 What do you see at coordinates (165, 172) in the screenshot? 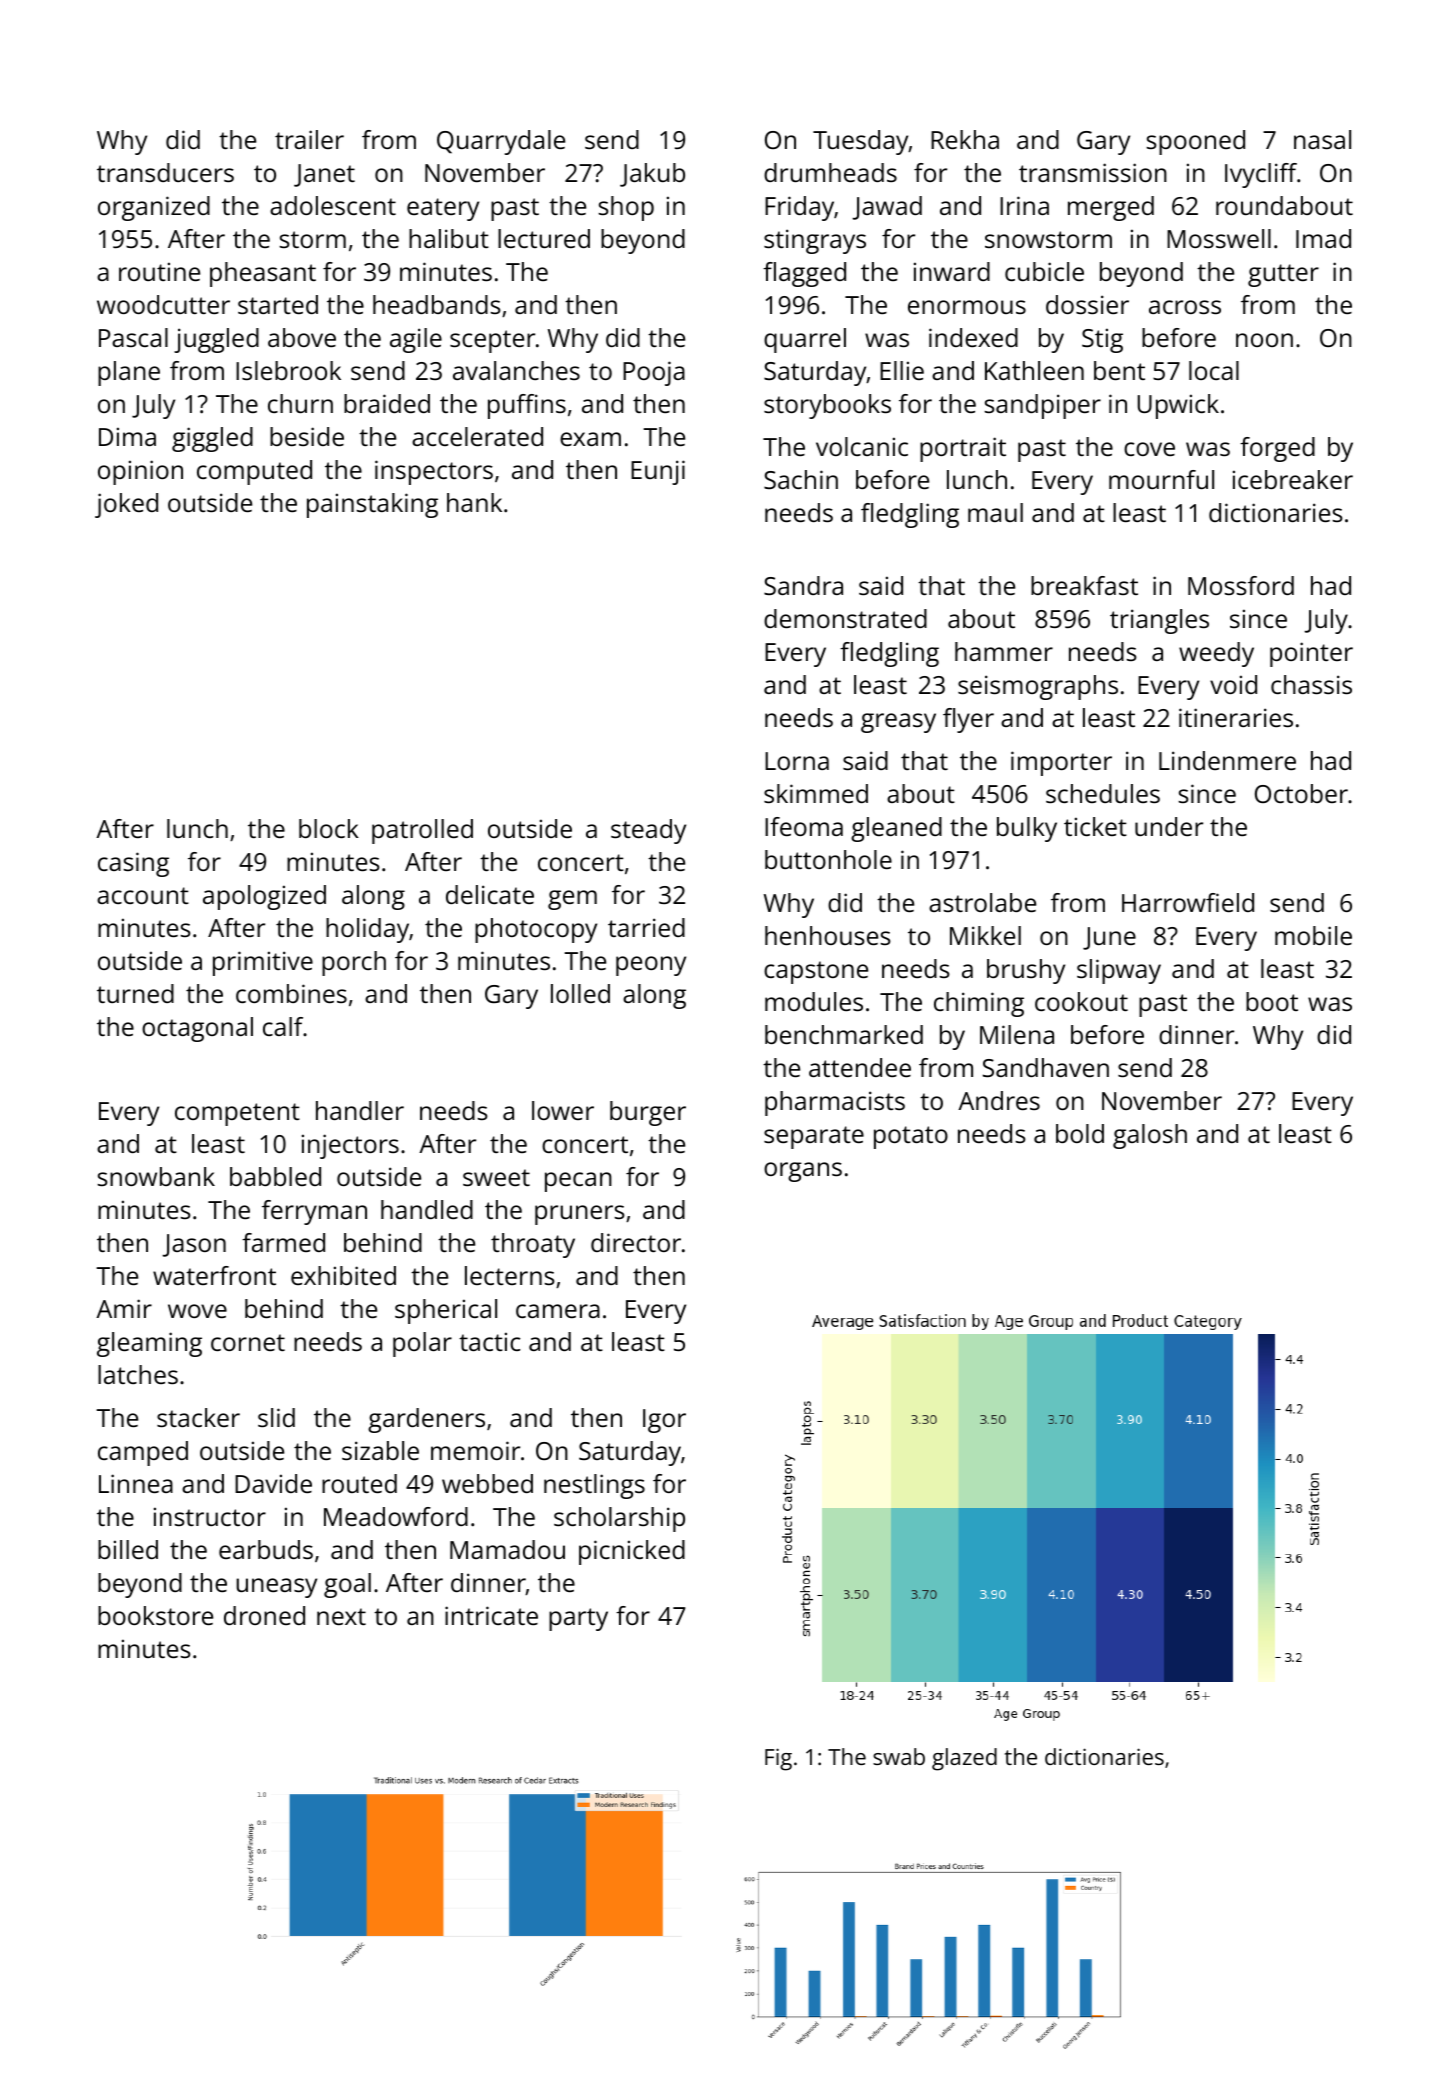
I see `transducers` at bounding box center [165, 172].
